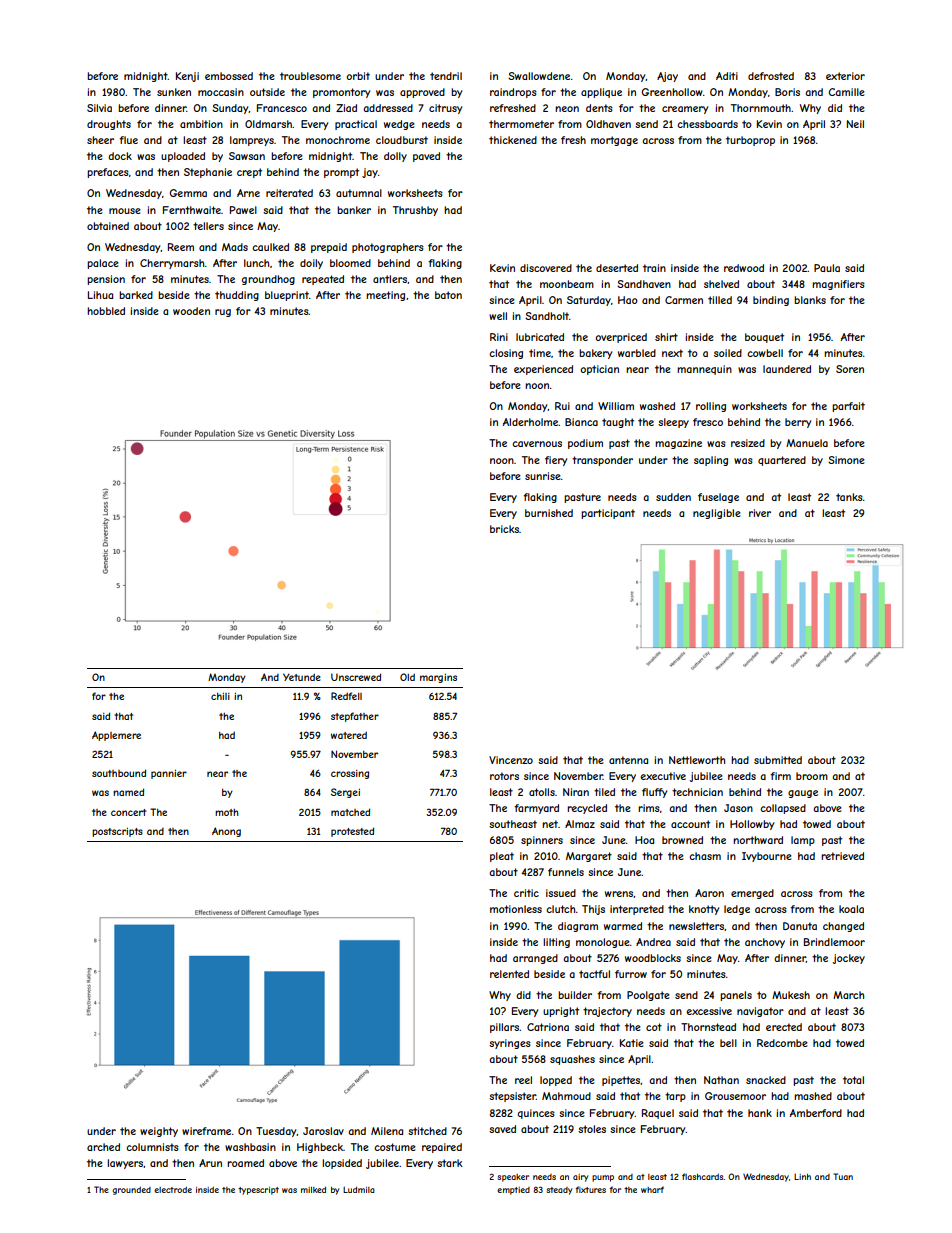 The image size is (952, 1233). Describe the element at coordinates (628, 760) in the screenshot. I see `antenna` at that location.
